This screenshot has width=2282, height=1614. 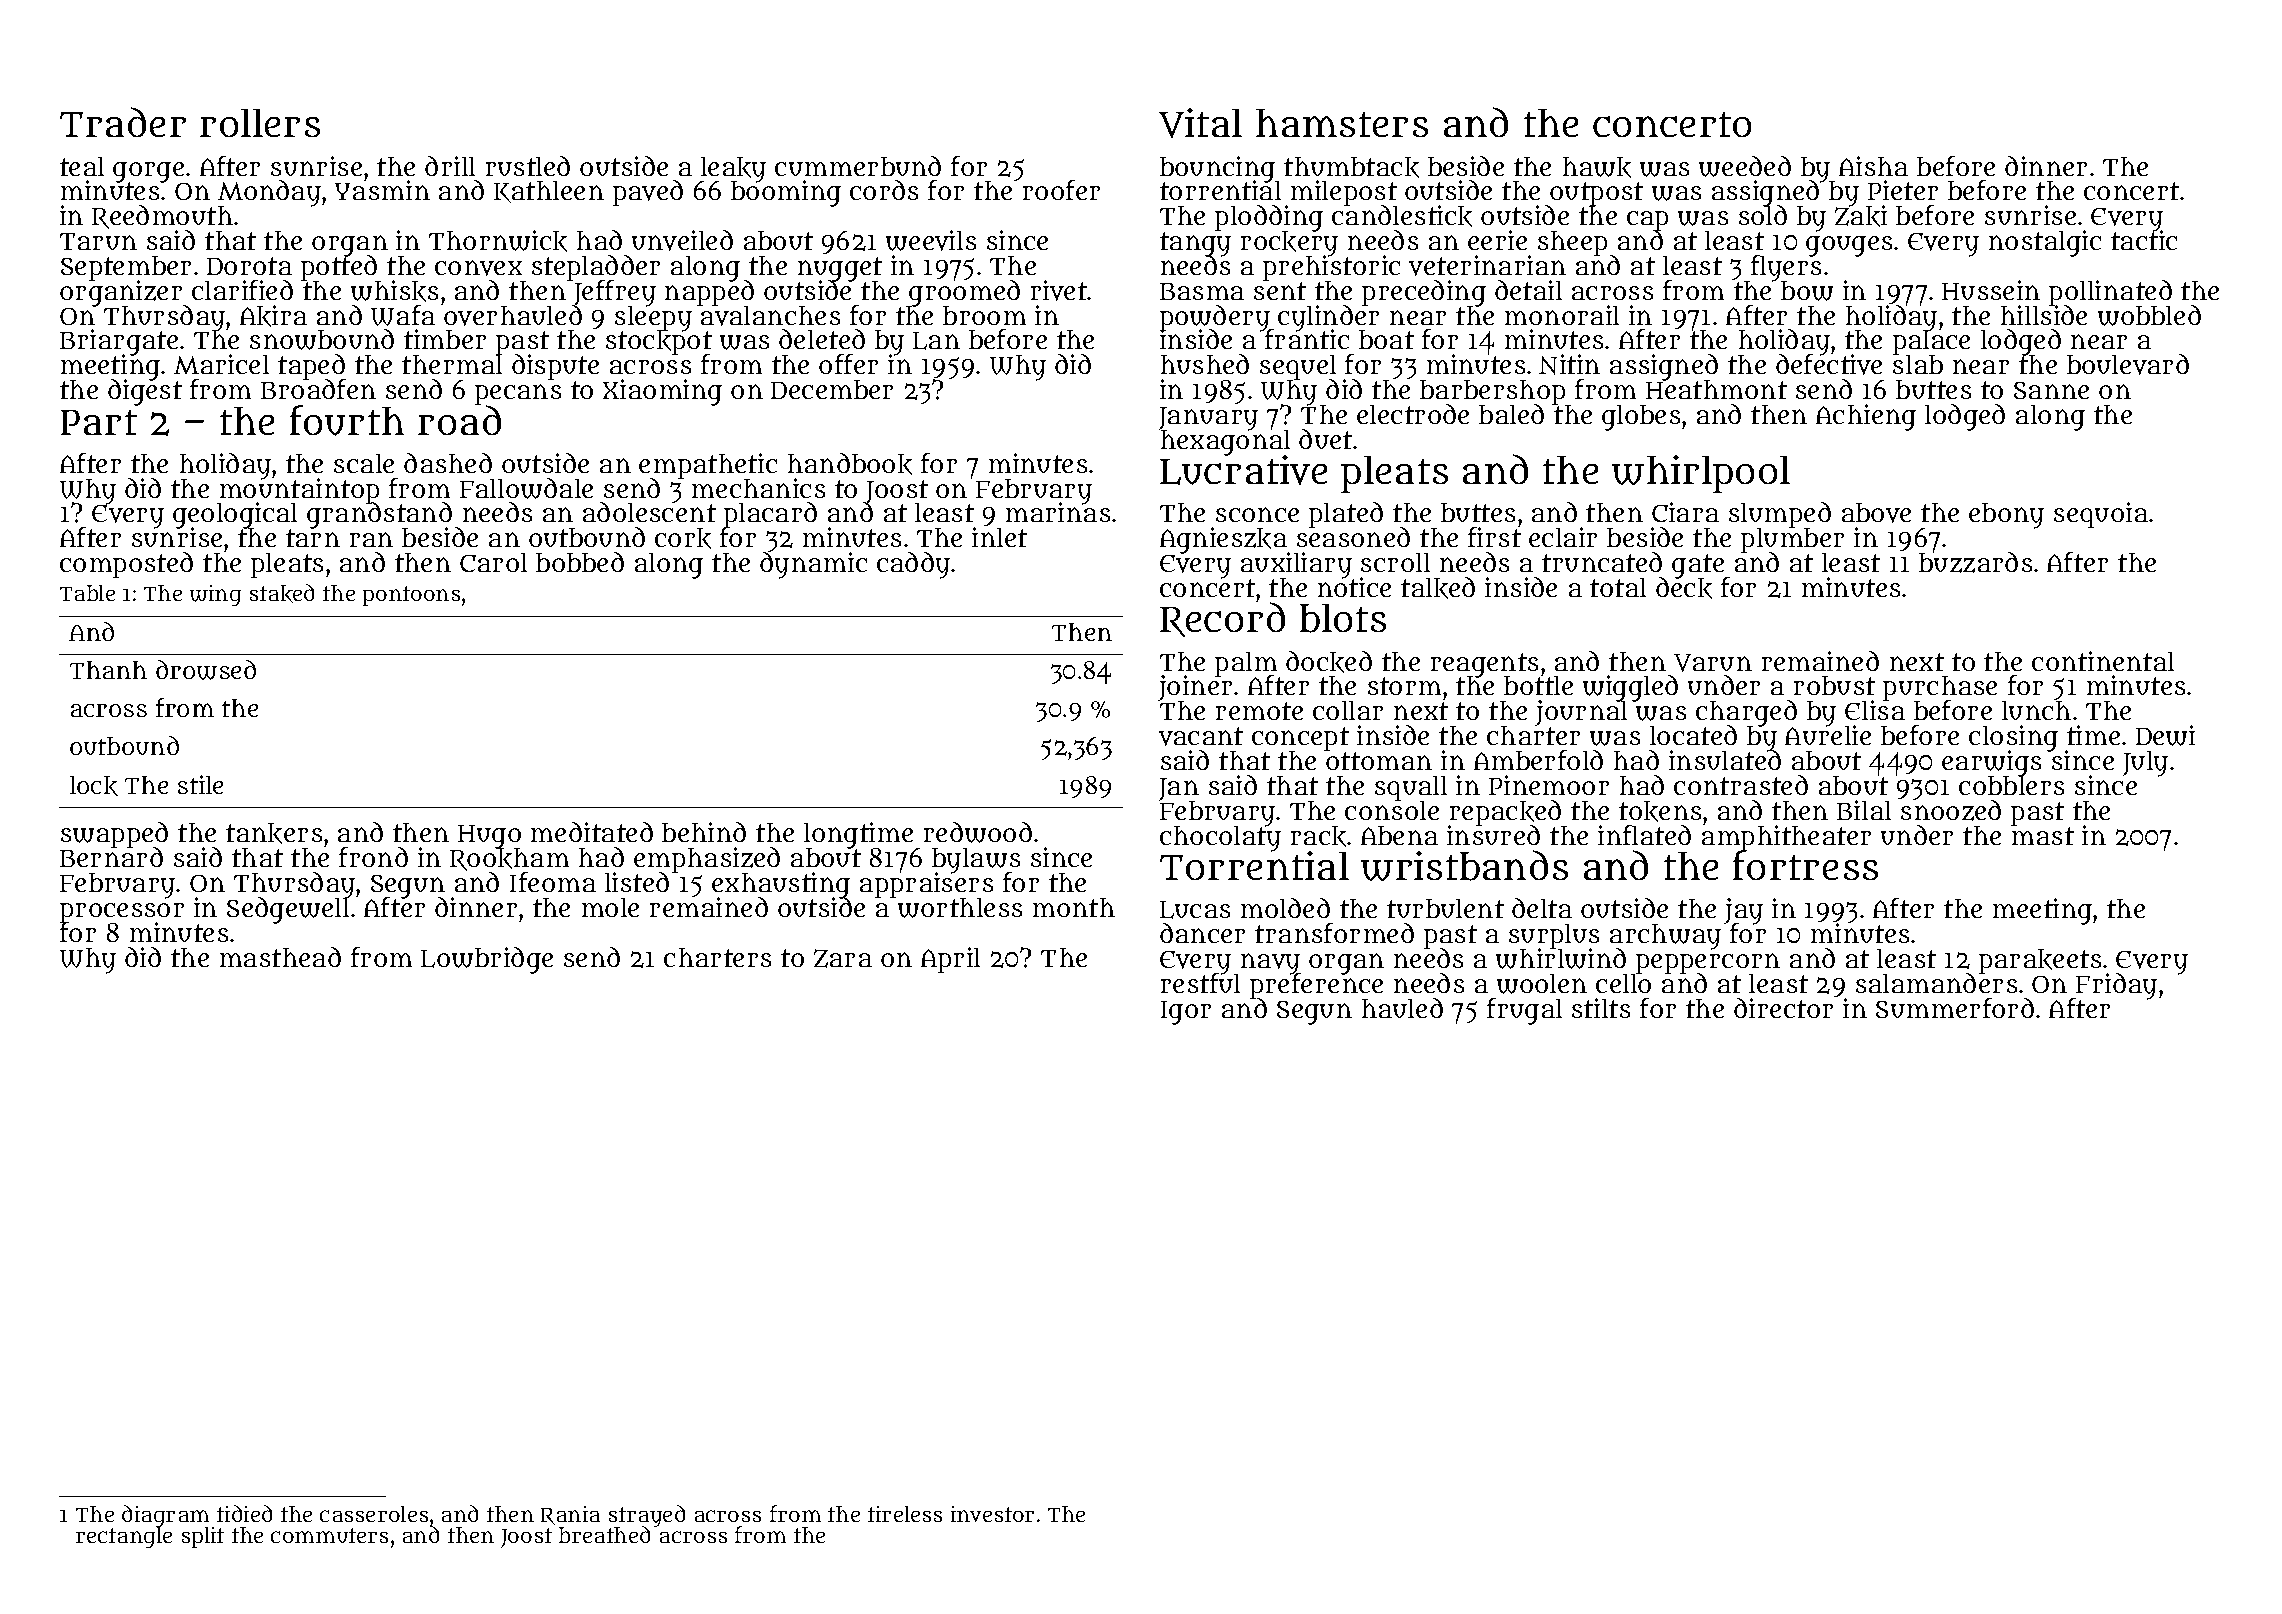 What do you see at coordinates (206, 670) in the screenshot?
I see `drowsed` at bounding box center [206, 670].
